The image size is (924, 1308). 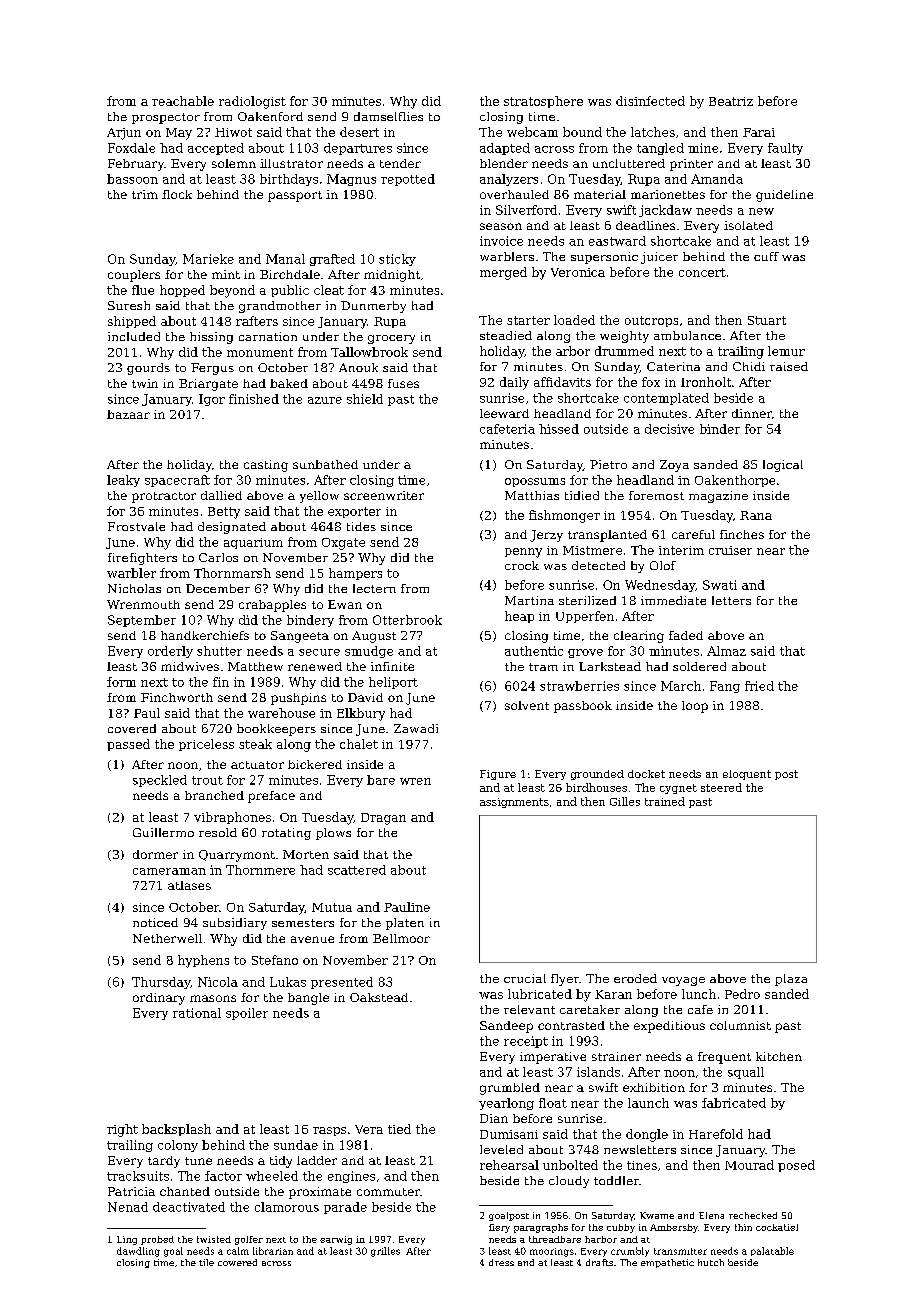 What do you see at coordinates (177, 697) in the page?
I see `Finchworth` at bounding box center [177, 697].
